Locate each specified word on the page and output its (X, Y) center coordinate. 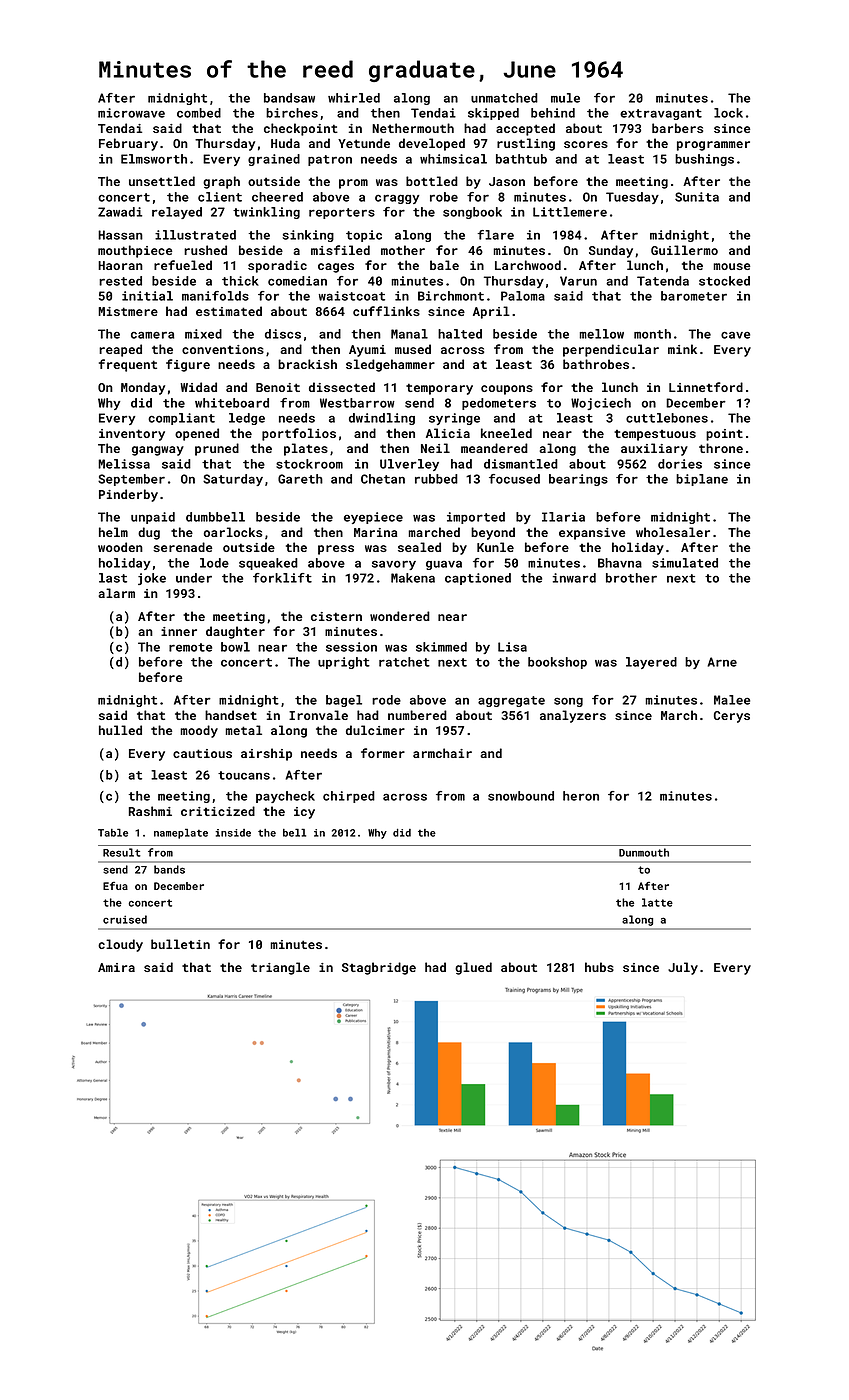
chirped (349, 797)
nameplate (181, 833)
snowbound (521, 796)
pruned (217, 449)
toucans (244, 775)
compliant (181, 419)
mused (413, 349)
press (336, 550)
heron (581, 796)
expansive (592, 534)
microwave (131, 113)
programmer (713, 146)
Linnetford (706, 387)
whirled (354, 98)
